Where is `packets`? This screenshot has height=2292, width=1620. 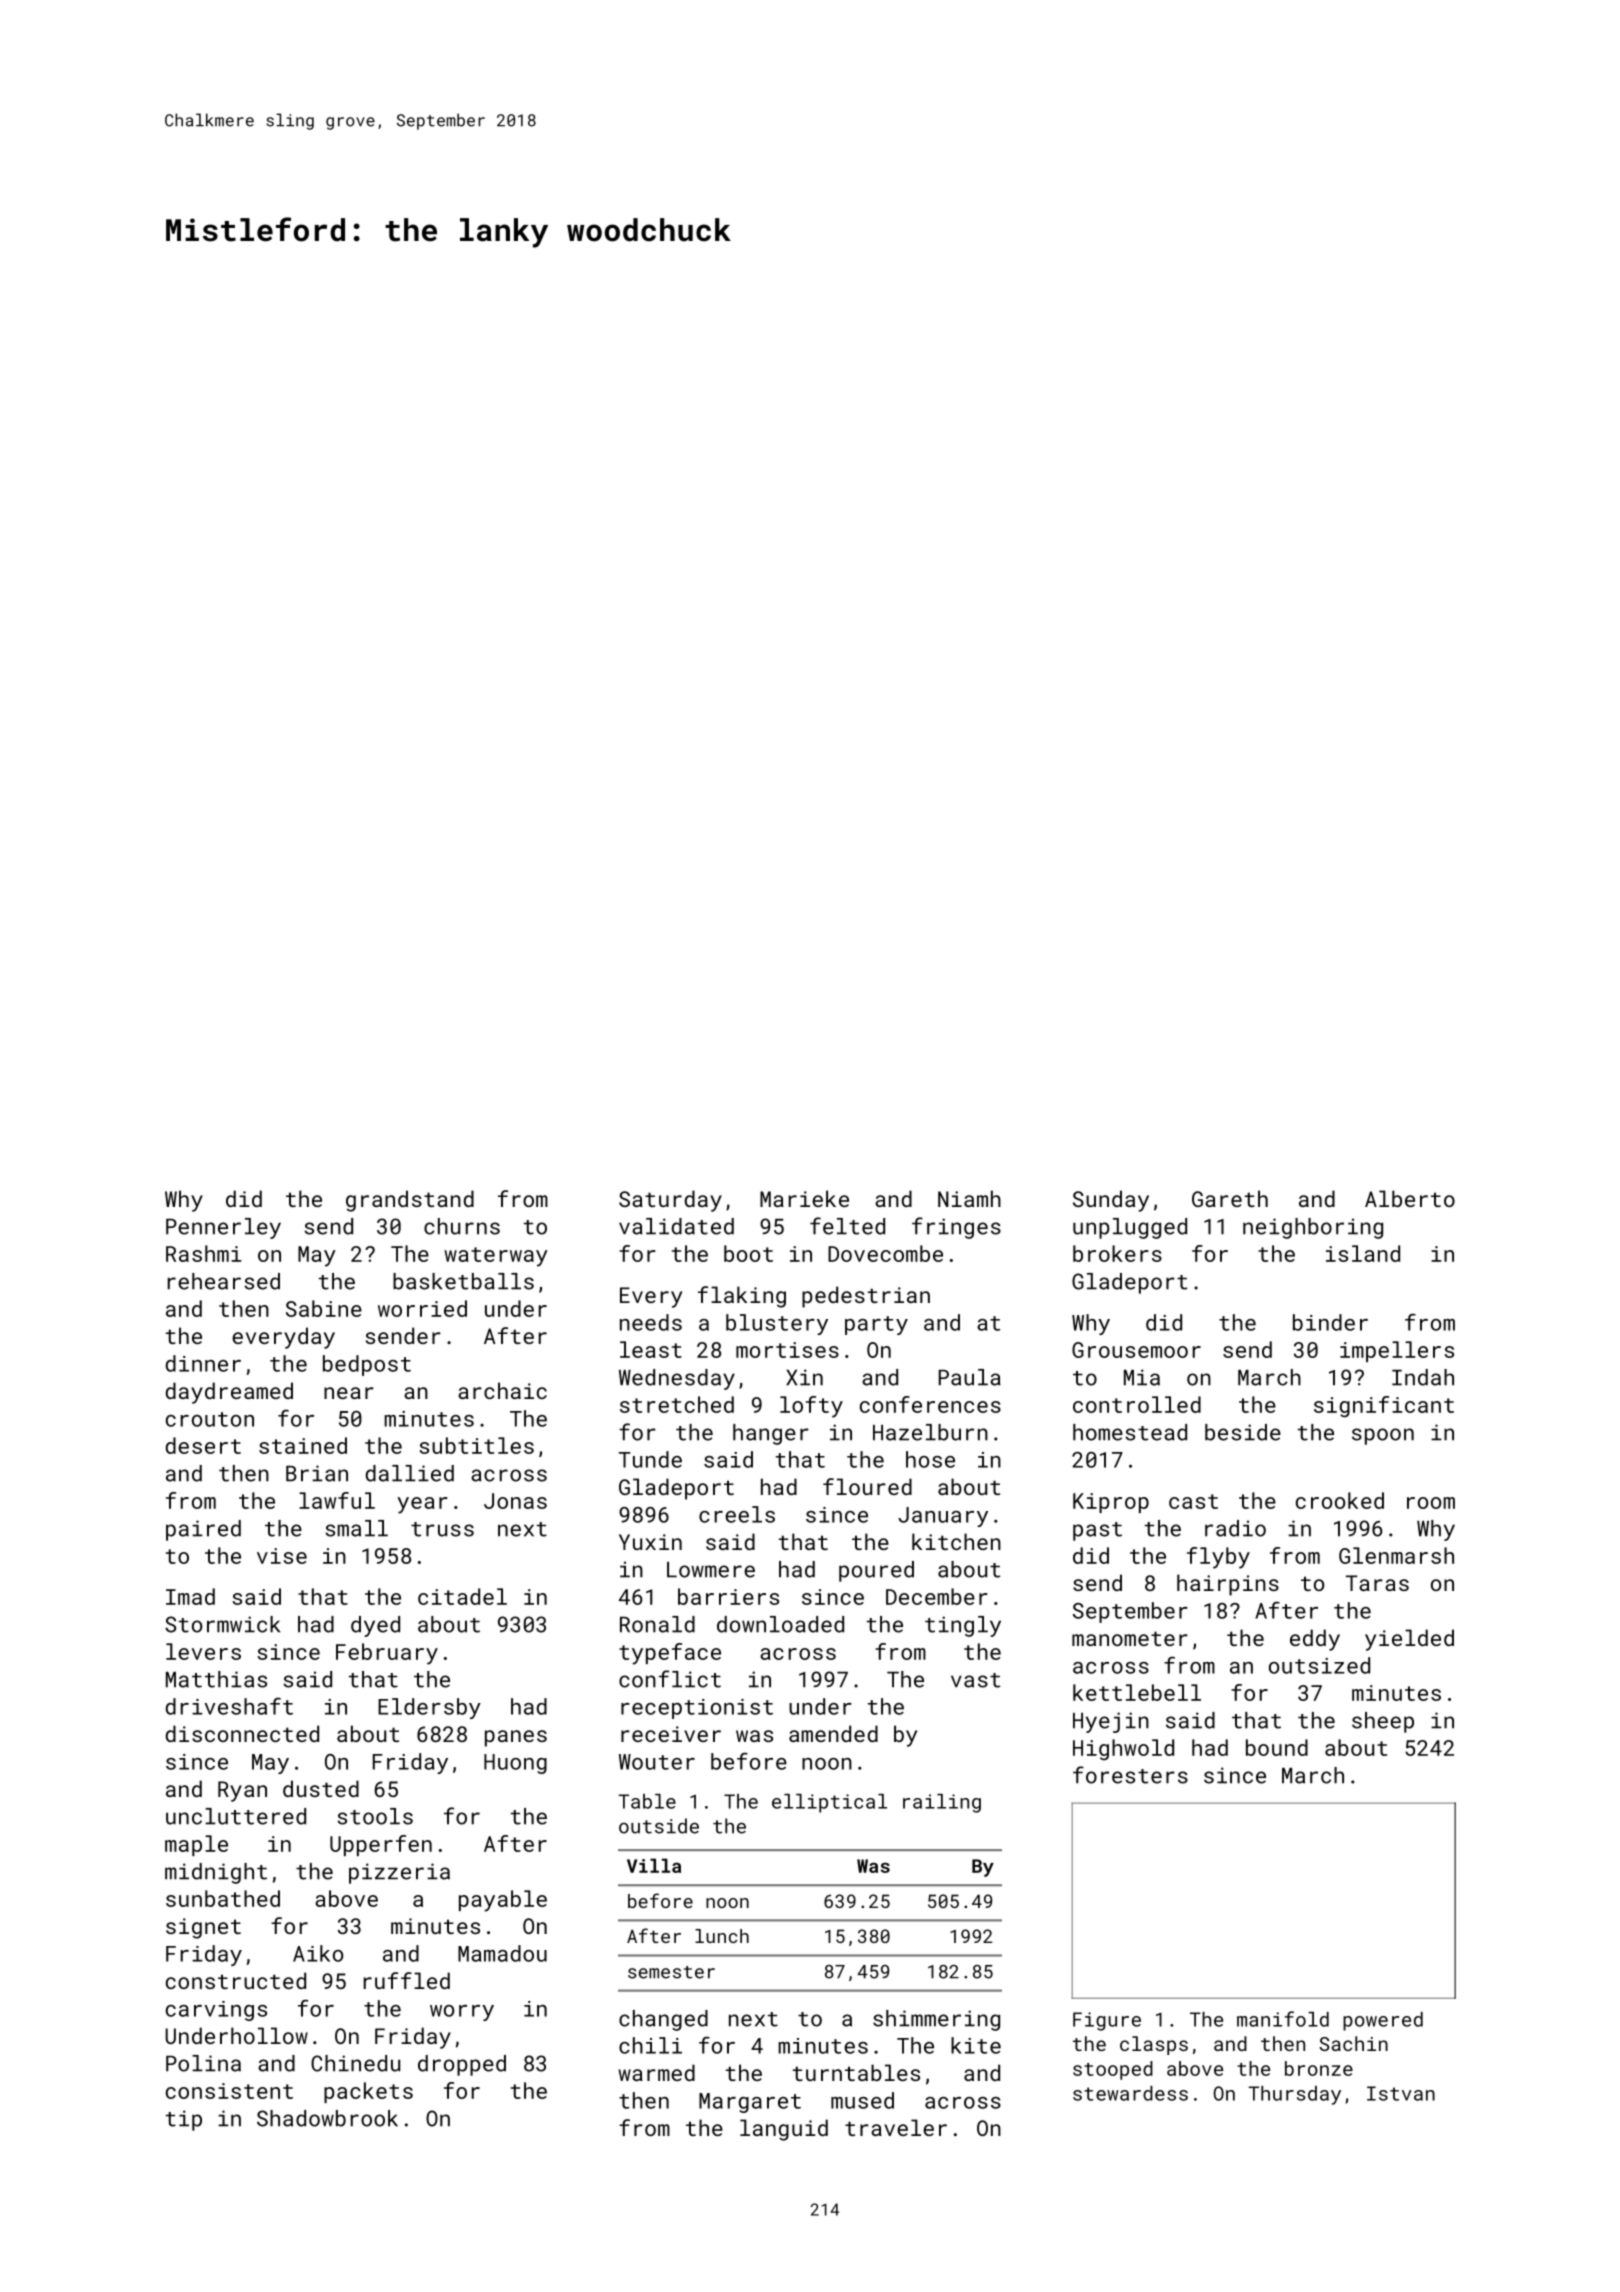
packets is located at coordinates (368, 2092).
